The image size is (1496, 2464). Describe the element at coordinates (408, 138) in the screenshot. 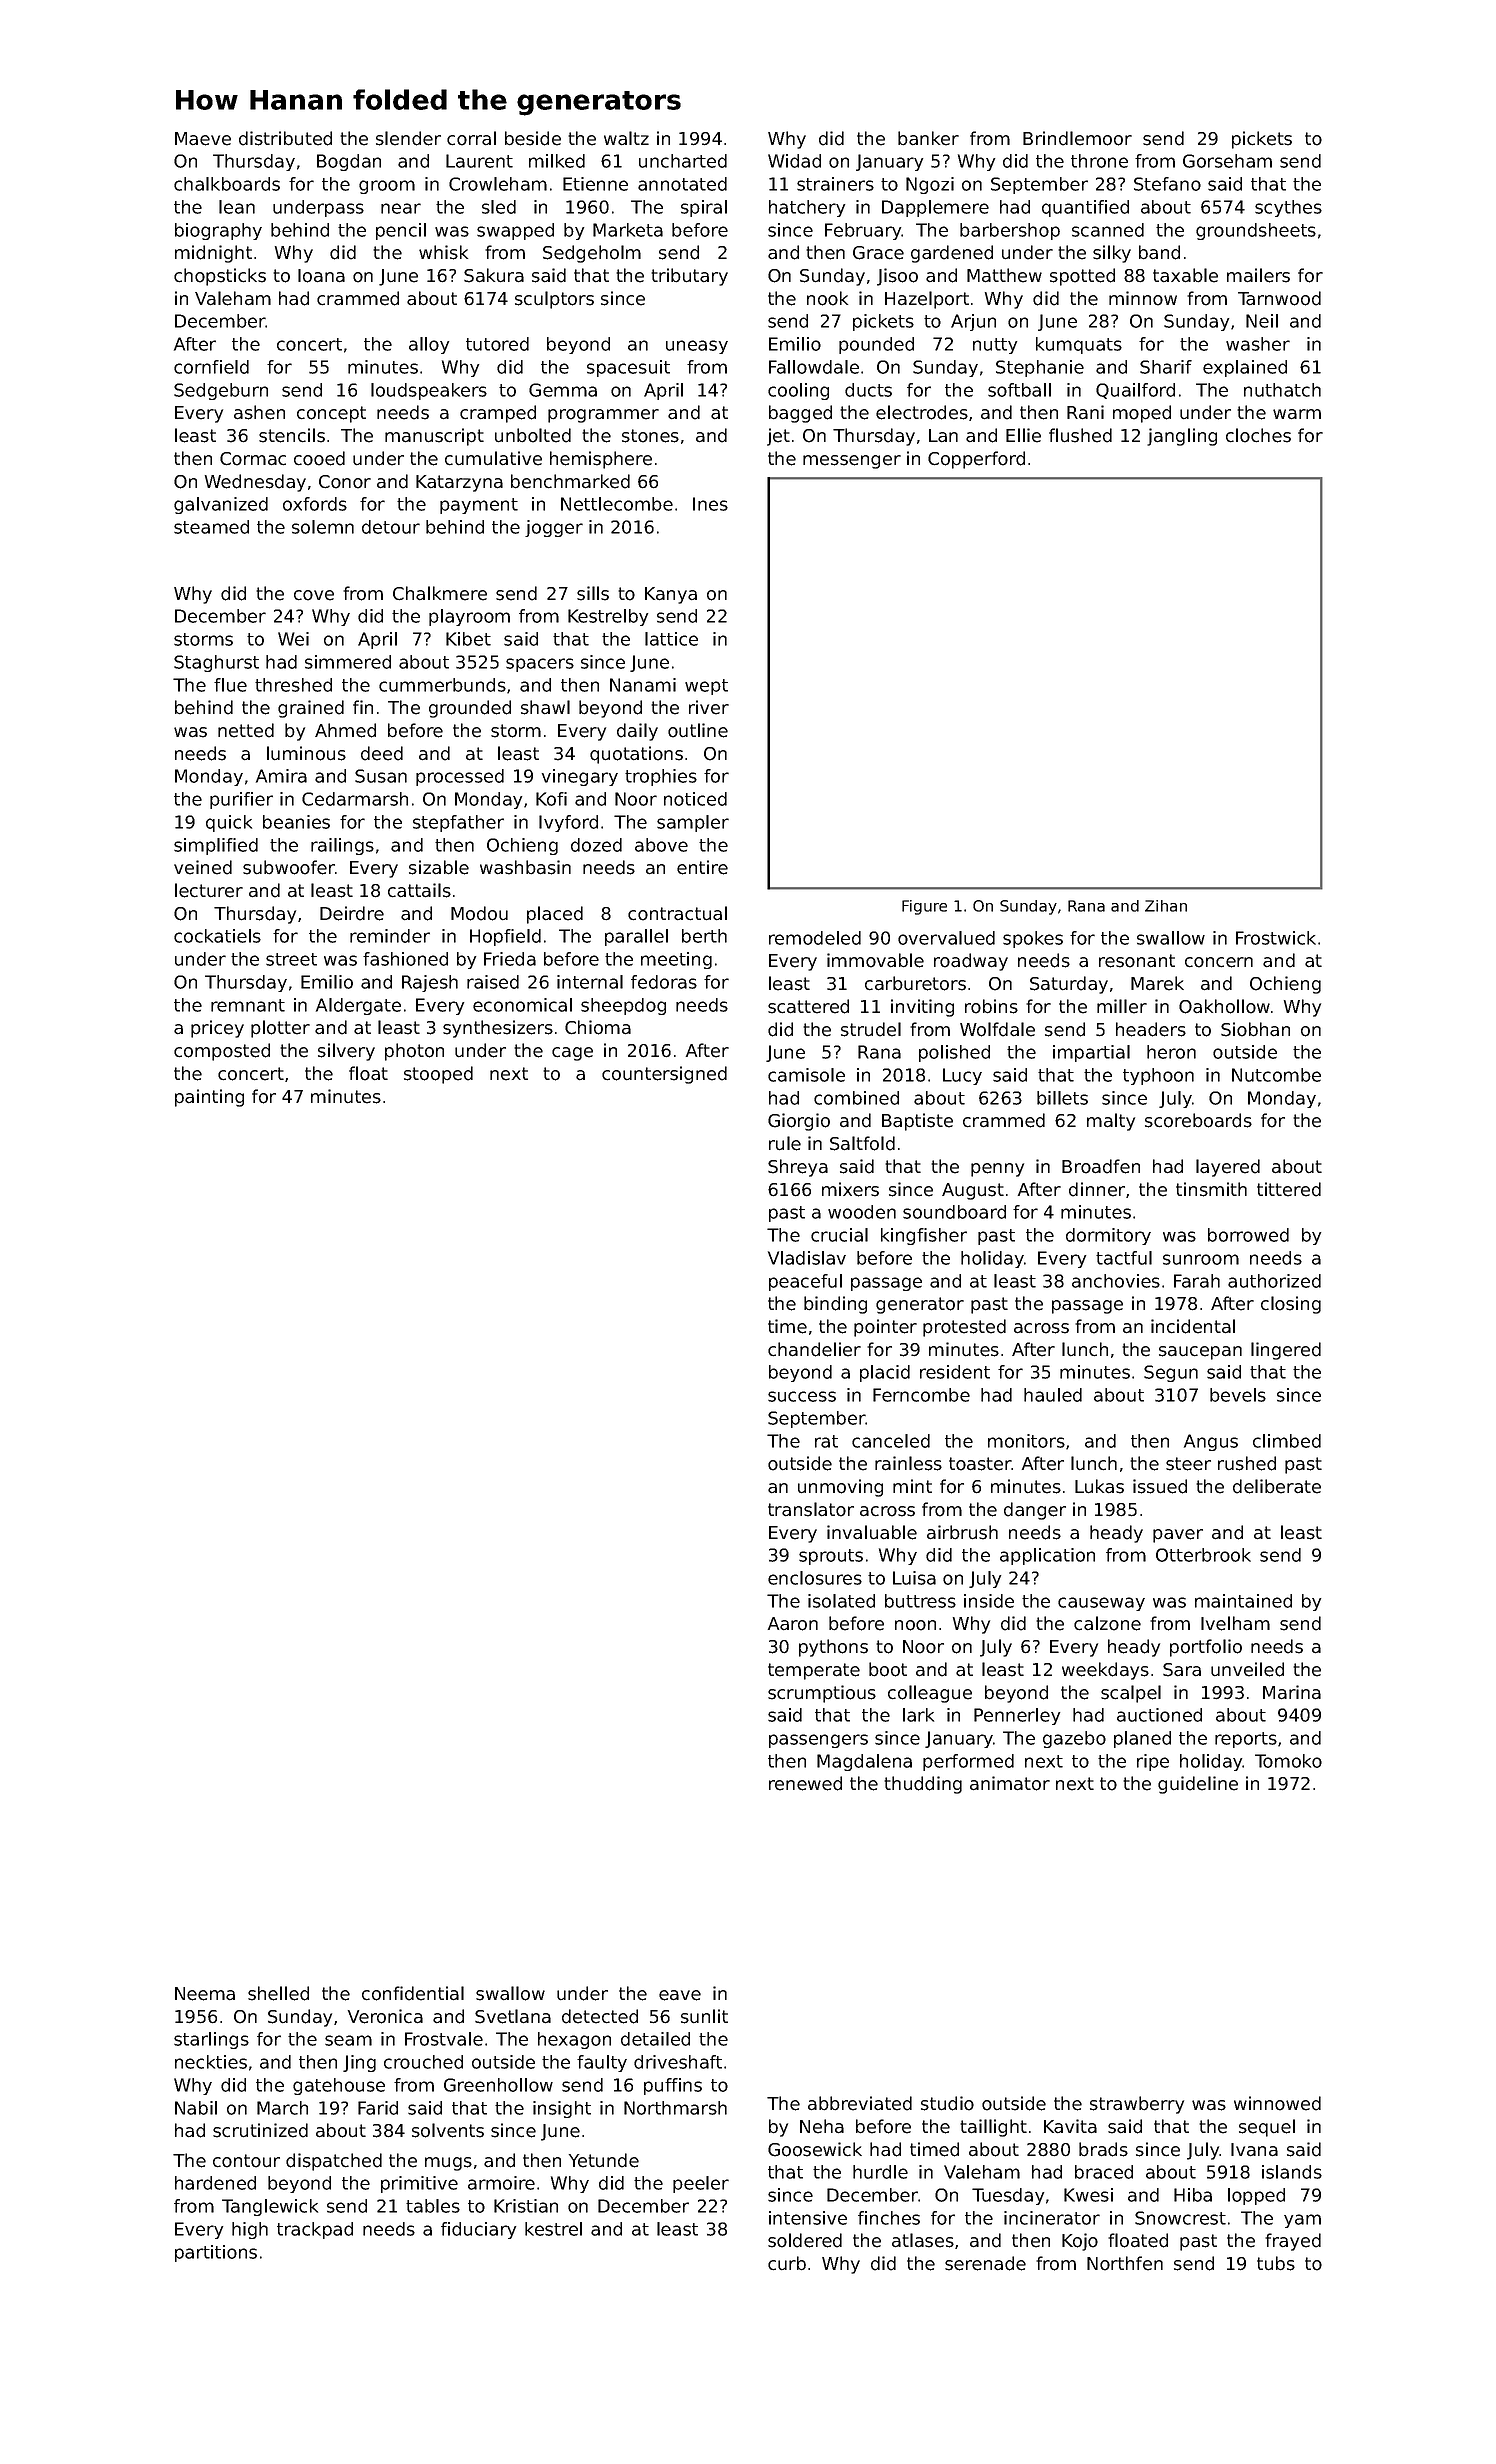

I see `slender` at that location.
